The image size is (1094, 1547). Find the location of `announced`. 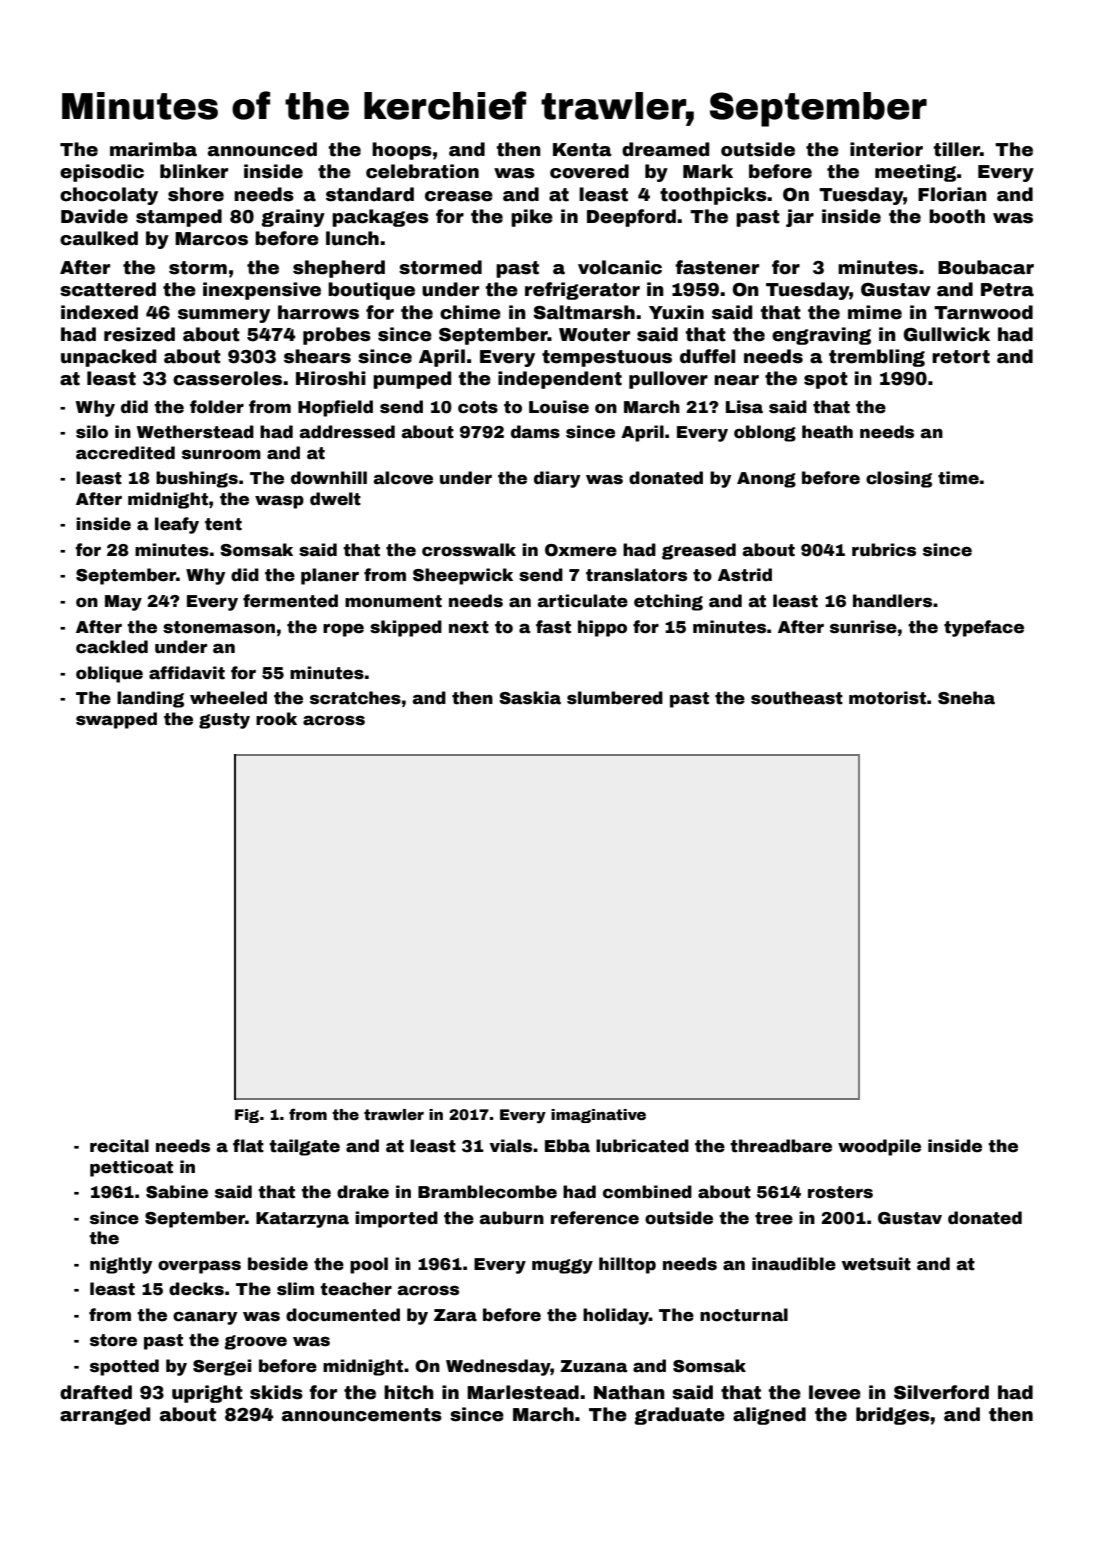

announced is located at coordinates (262, 149).
